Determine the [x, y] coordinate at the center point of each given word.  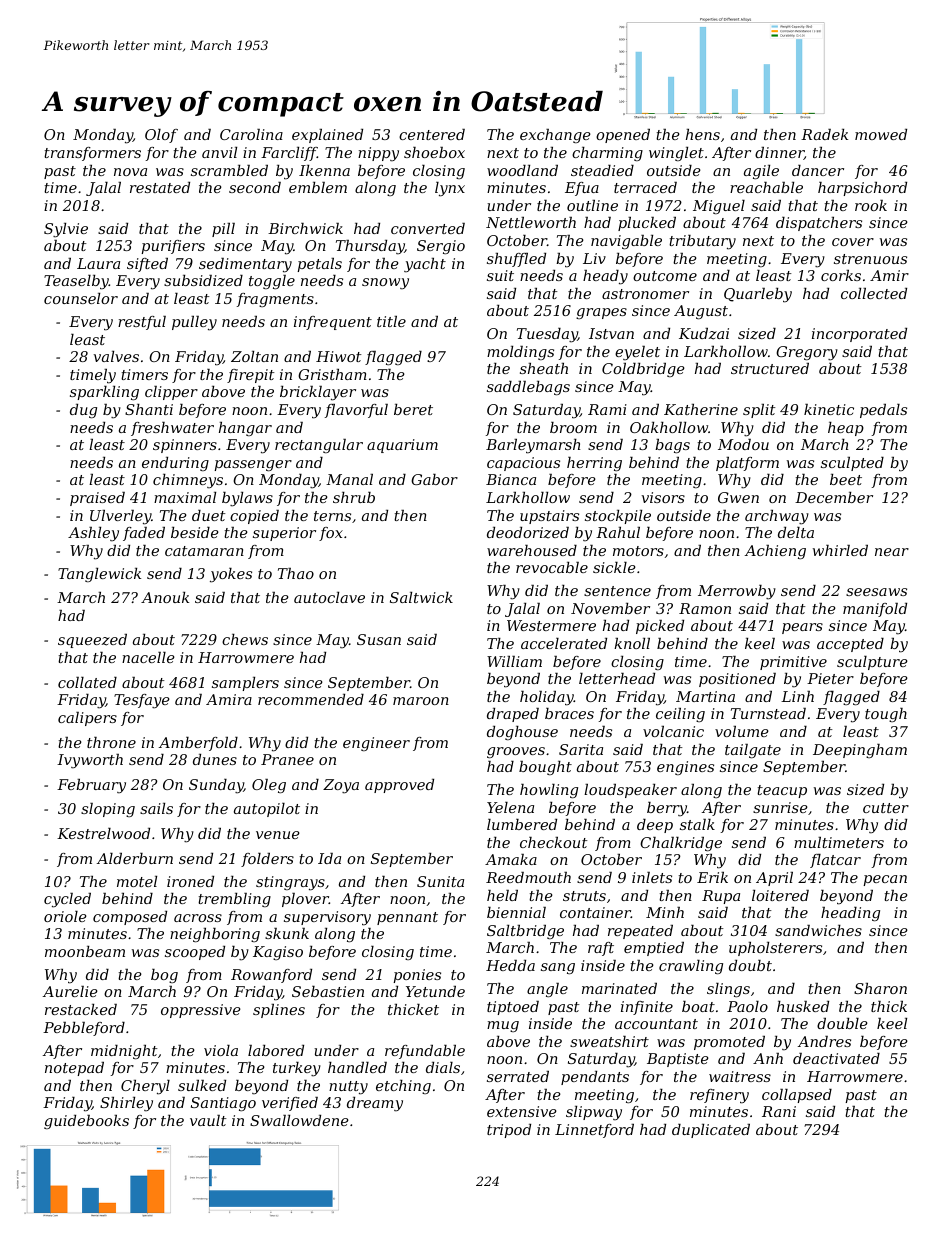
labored [276, 1050]
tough [886, 715]
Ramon [705, 608]
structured [770, 368]
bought [545, 768]
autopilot [267, 810]
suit [500, 275]
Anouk [165, 597]
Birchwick [305, 228]
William [514, 661]
